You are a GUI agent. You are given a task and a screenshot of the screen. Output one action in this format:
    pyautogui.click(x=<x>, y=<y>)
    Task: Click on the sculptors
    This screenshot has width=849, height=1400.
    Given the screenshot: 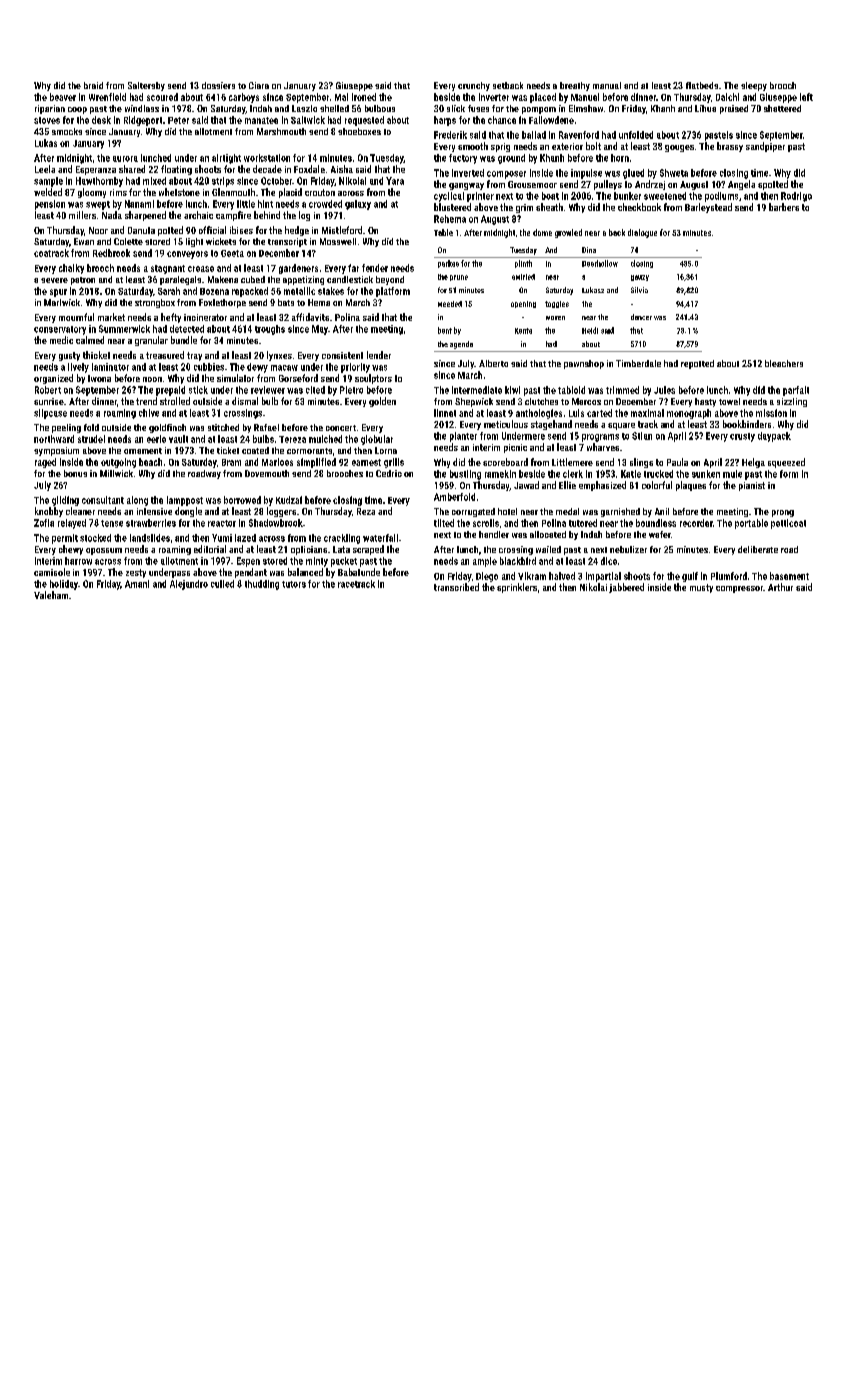 What is the action you would take?
    pyautogui.click(x=373, y=379)
